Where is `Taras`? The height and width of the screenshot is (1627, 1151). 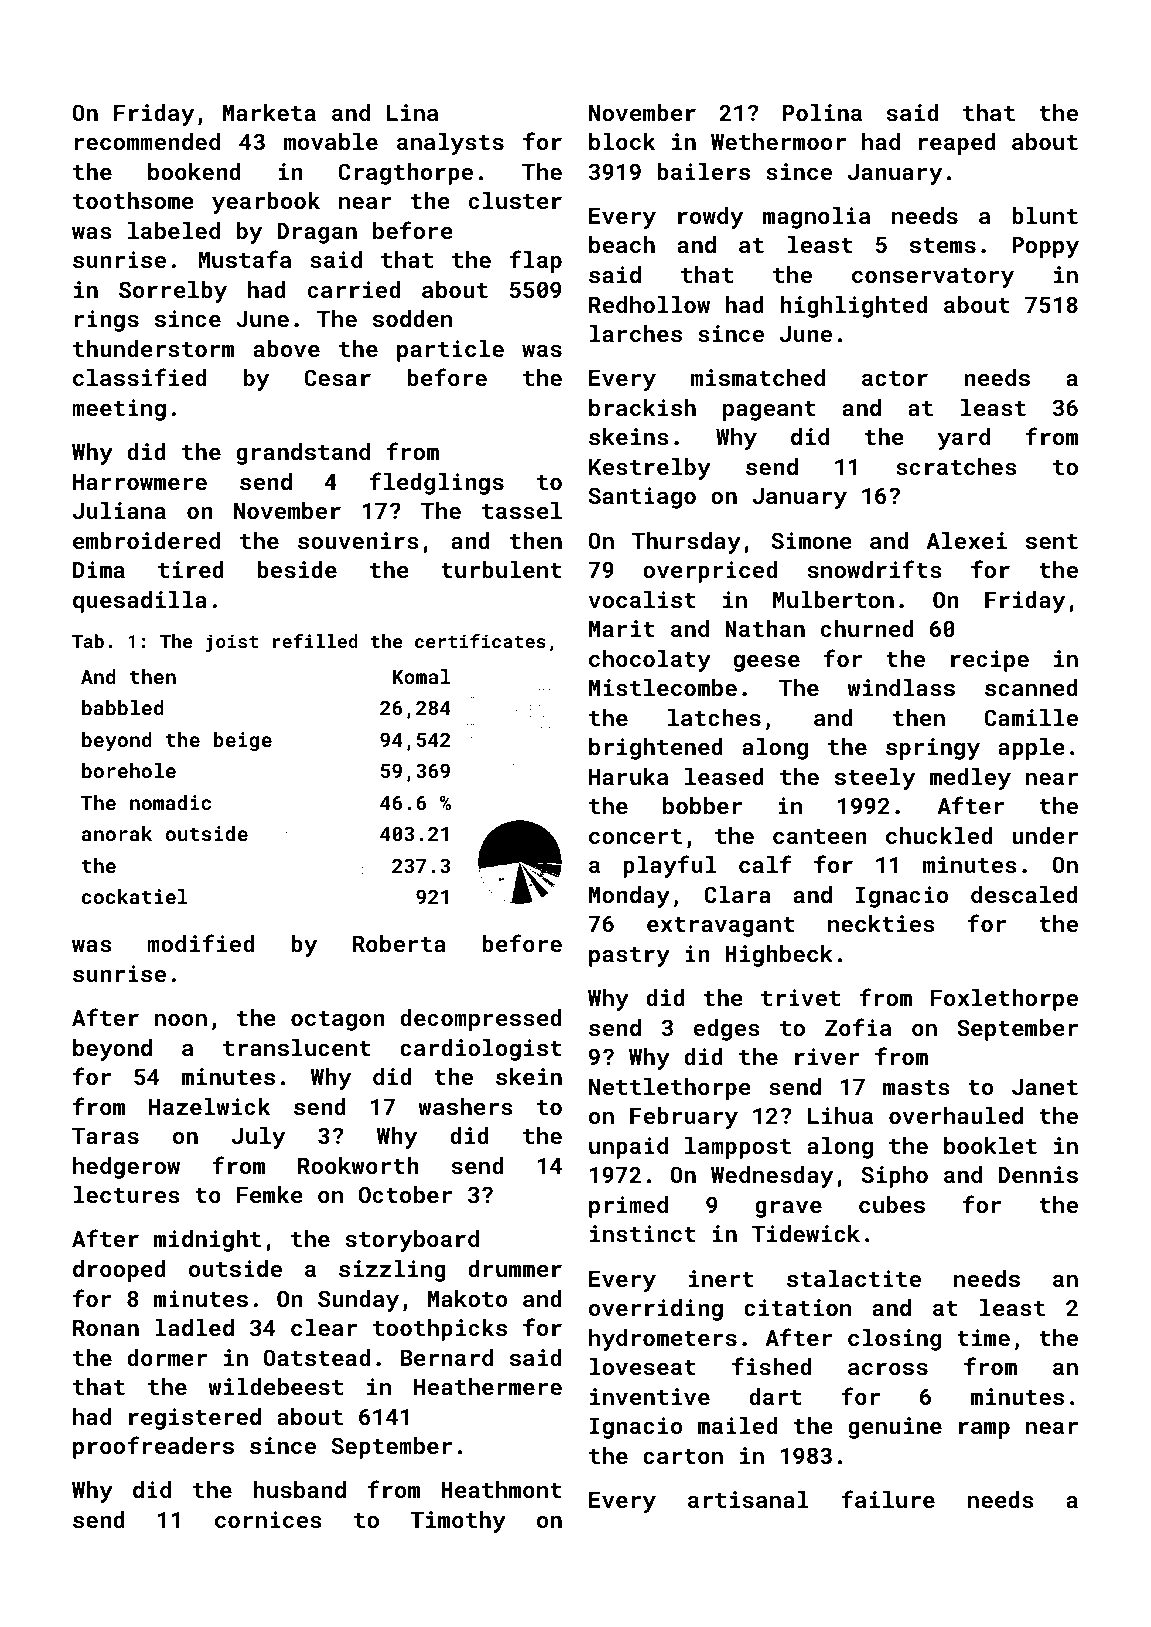 Taras is located at coordinates (105, 1136).
